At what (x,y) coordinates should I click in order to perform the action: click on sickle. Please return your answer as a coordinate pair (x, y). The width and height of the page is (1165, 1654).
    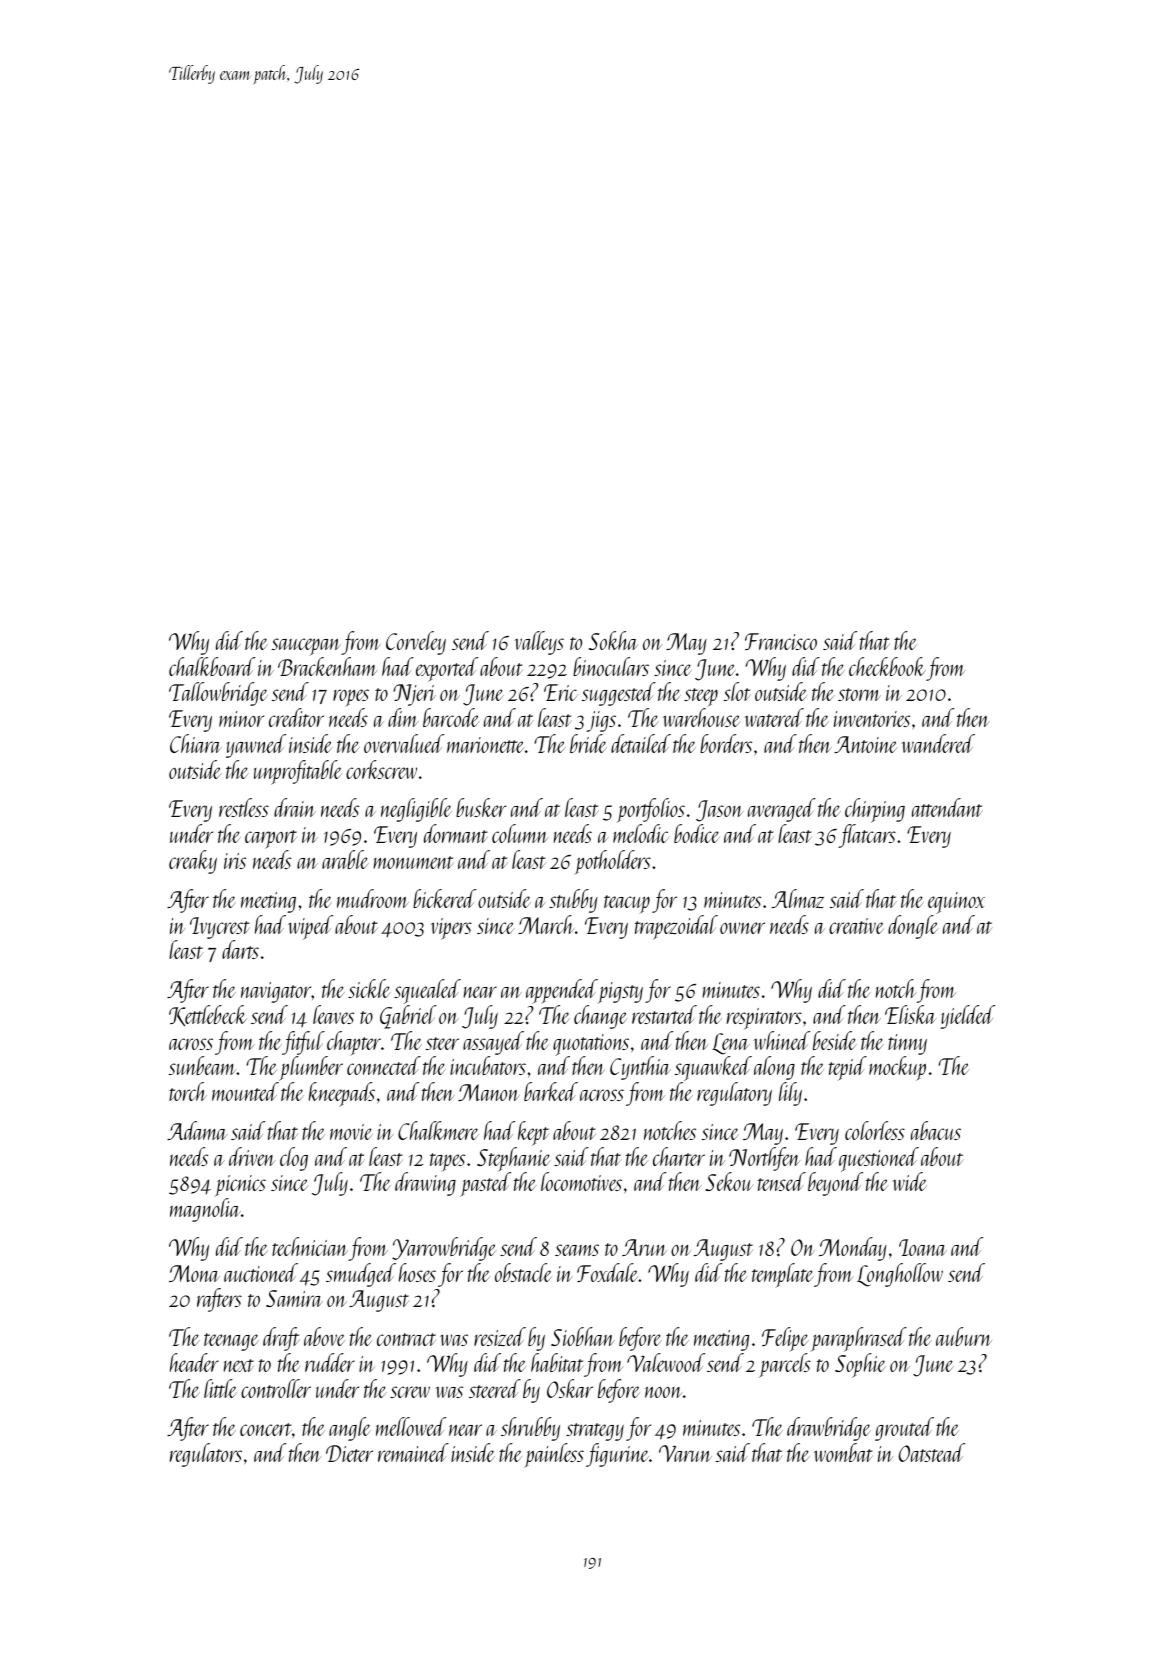
    Looking at the image, I should click on (369, 988).
